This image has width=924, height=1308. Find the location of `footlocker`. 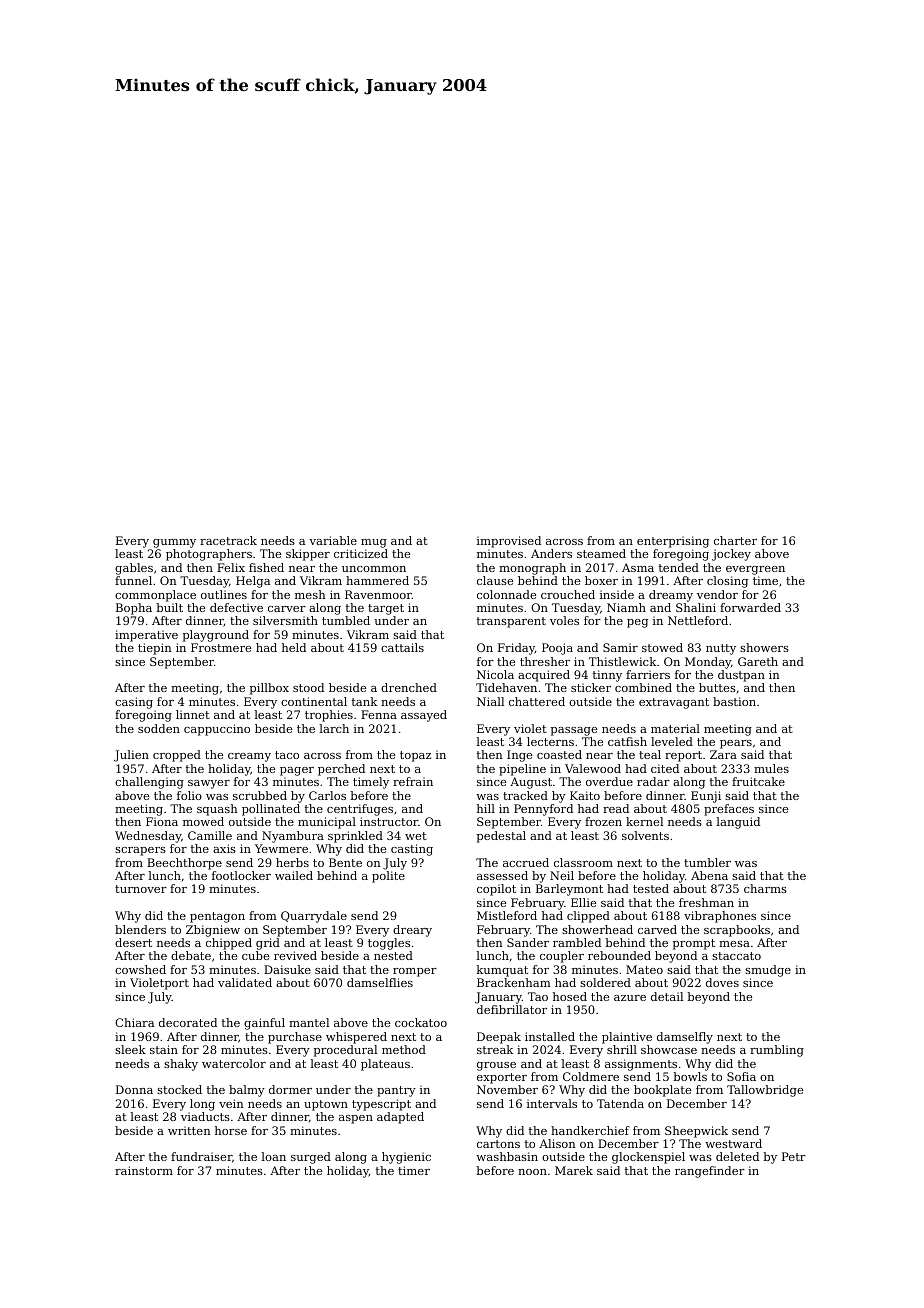

footlocker is located at coordinates (241, 875).
